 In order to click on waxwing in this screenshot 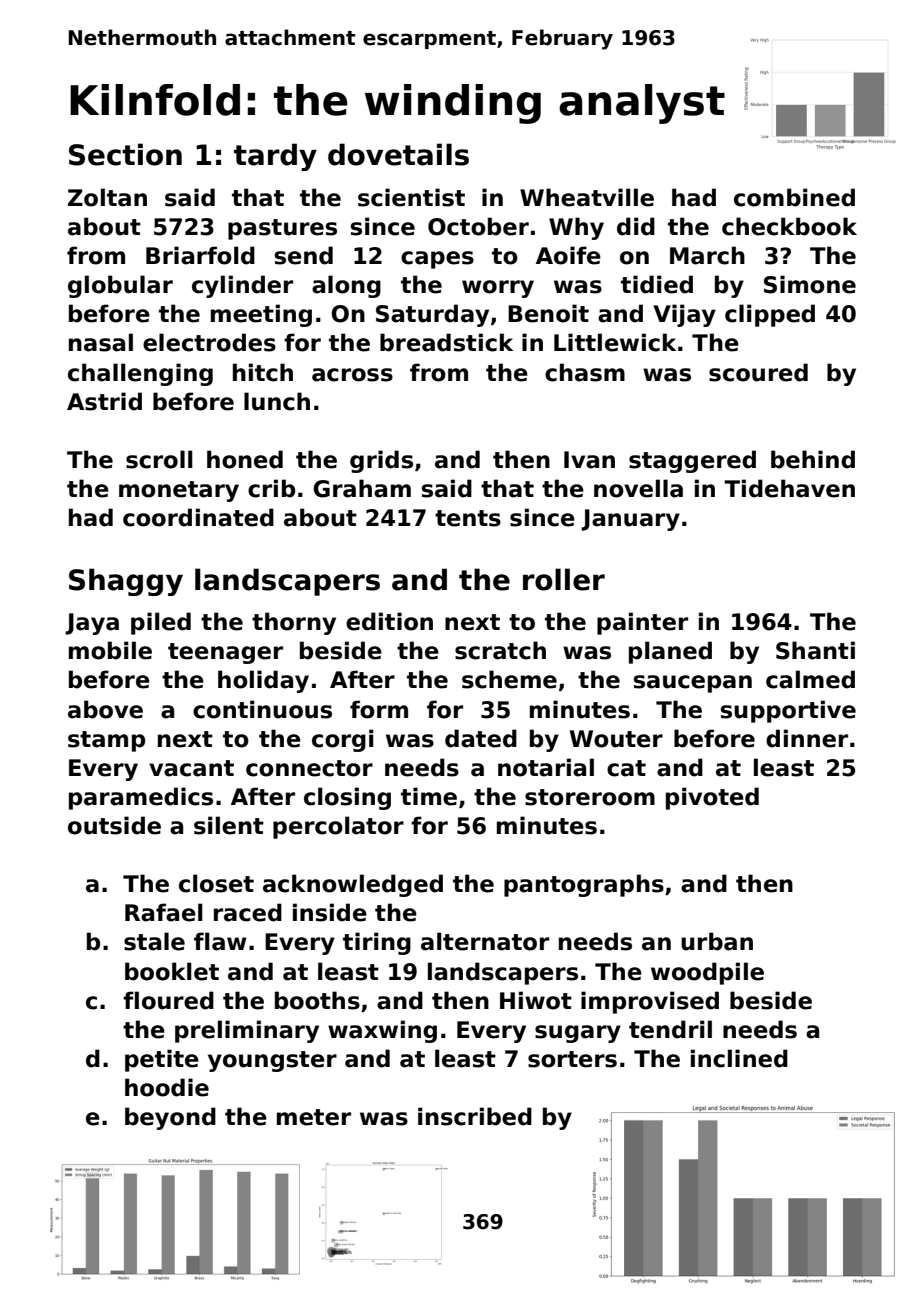, I will do `click(382, 1031)`.
